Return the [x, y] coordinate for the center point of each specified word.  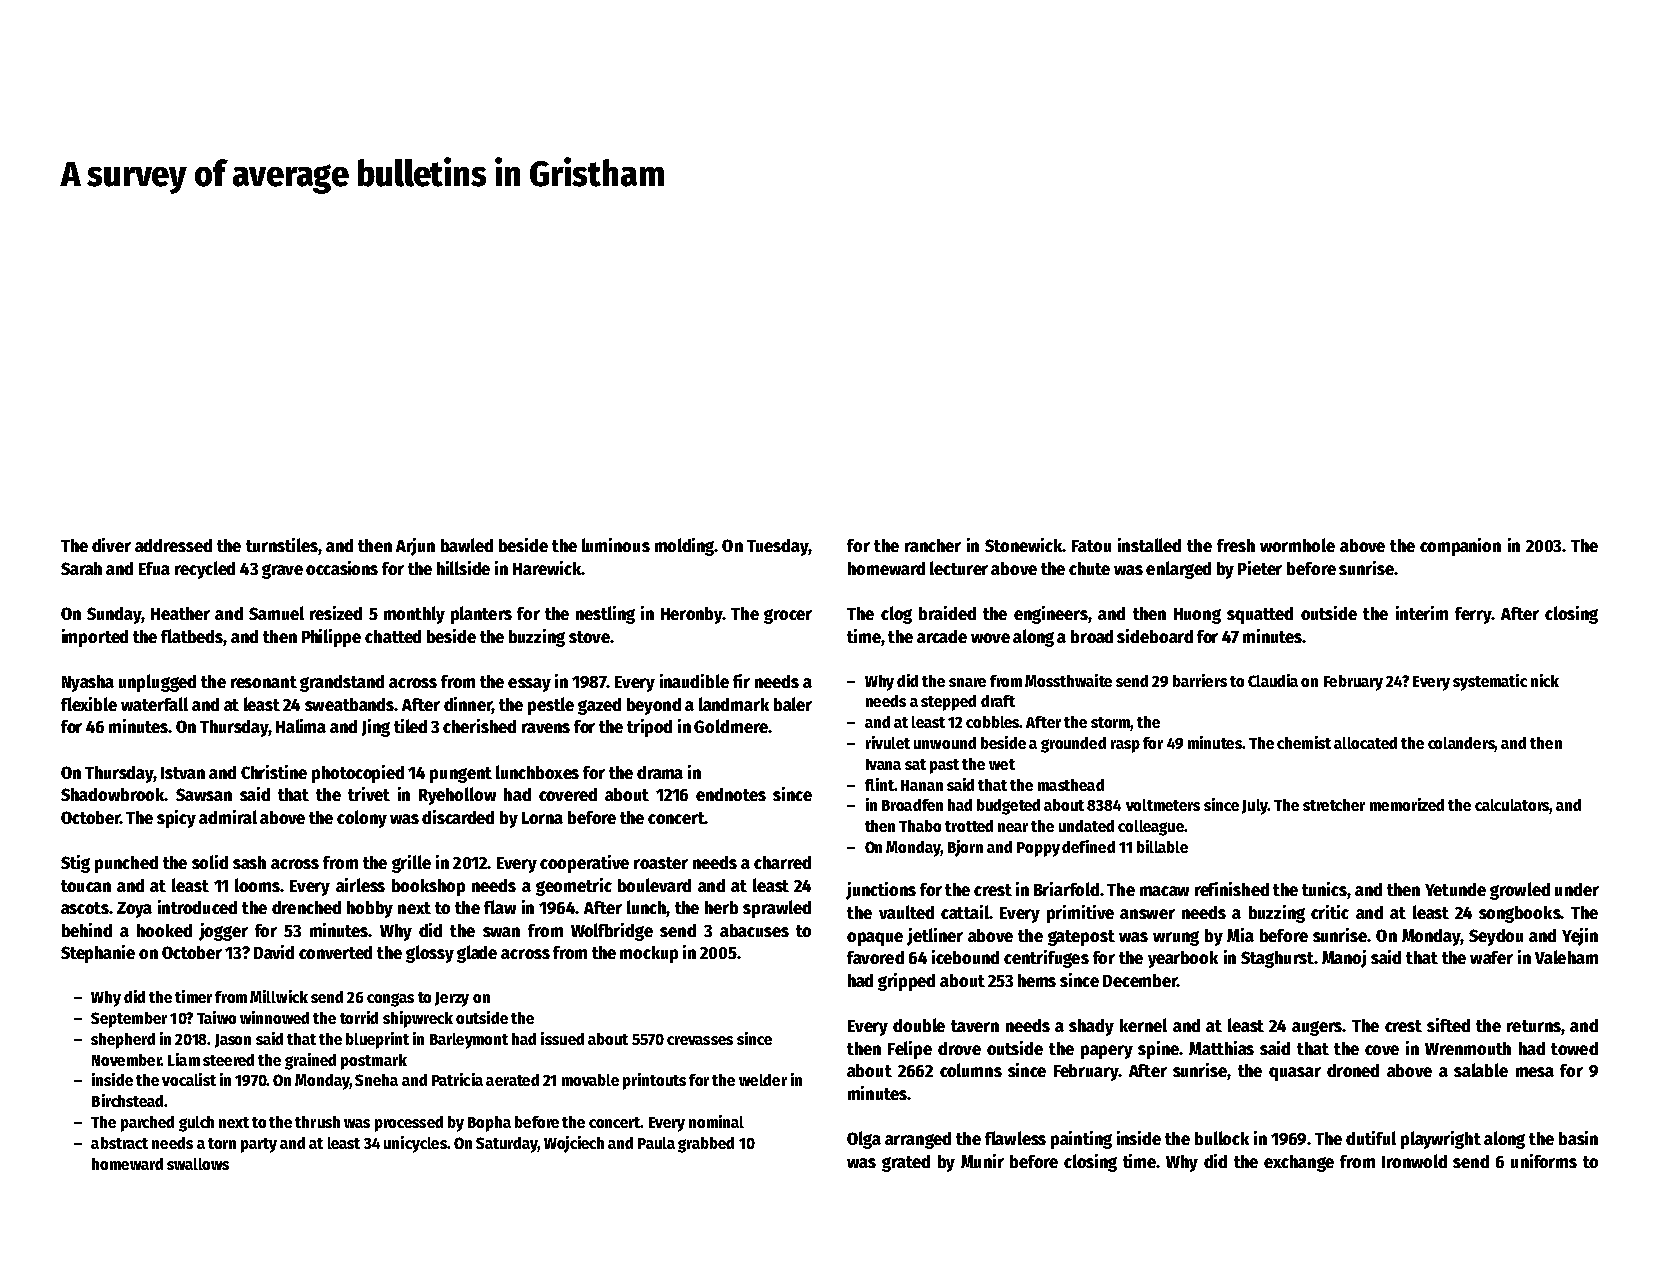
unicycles [415, 1144]
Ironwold [1414, 1161]
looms [257, 885]
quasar [1295, 1074]
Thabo [920, 826]
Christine [274, 772]
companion [1460, 547]
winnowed [274, 1017]
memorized [1407, 804]
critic [1330, 912]
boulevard [654, 885]
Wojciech [574, 1144]
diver [111, 545]
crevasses [700, 1040]
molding [684, 547]
